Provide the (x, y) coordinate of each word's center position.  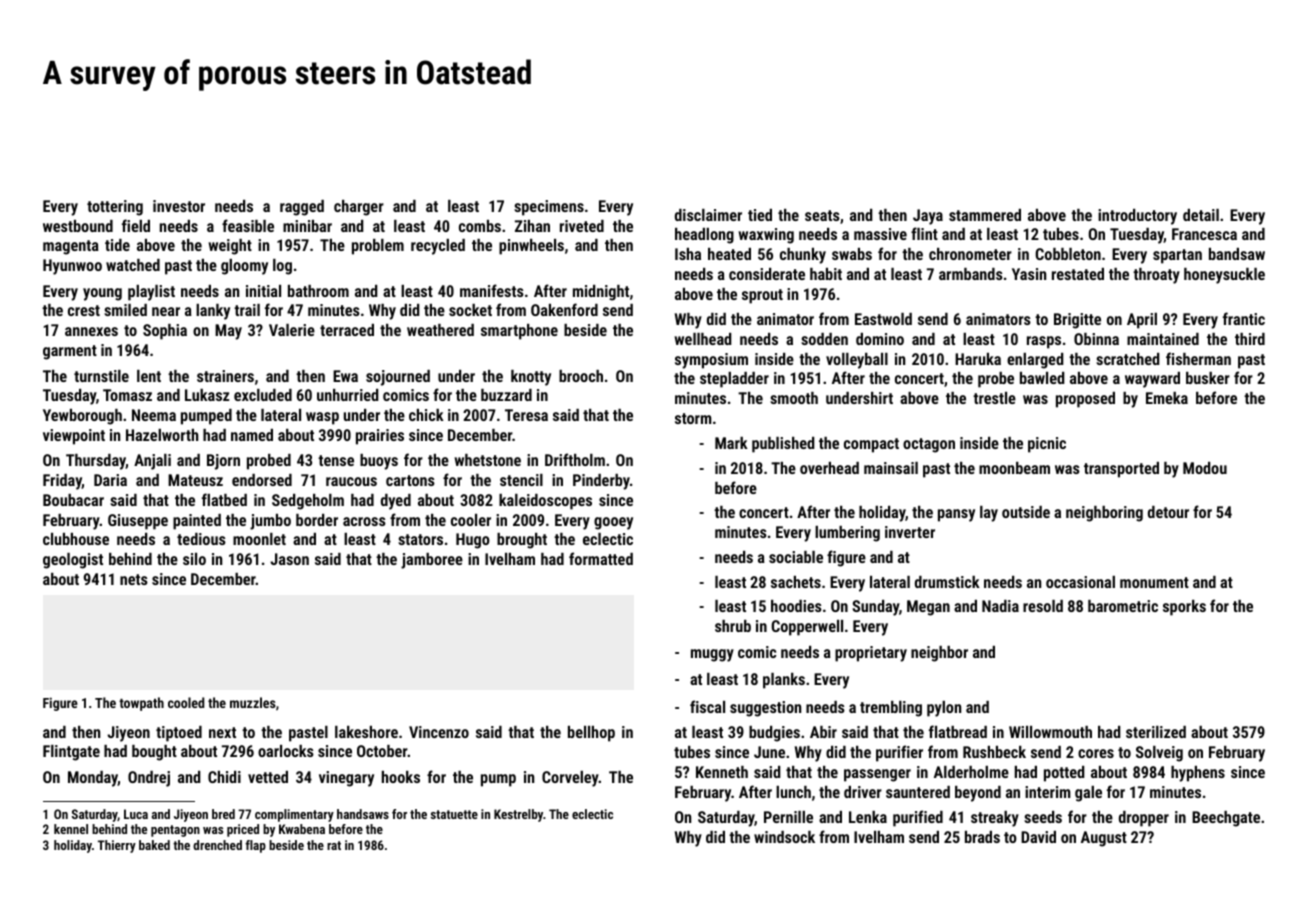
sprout (762, 296)
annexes (91, 331)
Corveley (570, 779)
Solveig (1159, 754)
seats (822, 215)
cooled (186, 702)
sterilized (1156, 732)
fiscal (707, 706)
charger (359, 208)
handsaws (363, 814)
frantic (1244, 318)
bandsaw (1237, 254)
